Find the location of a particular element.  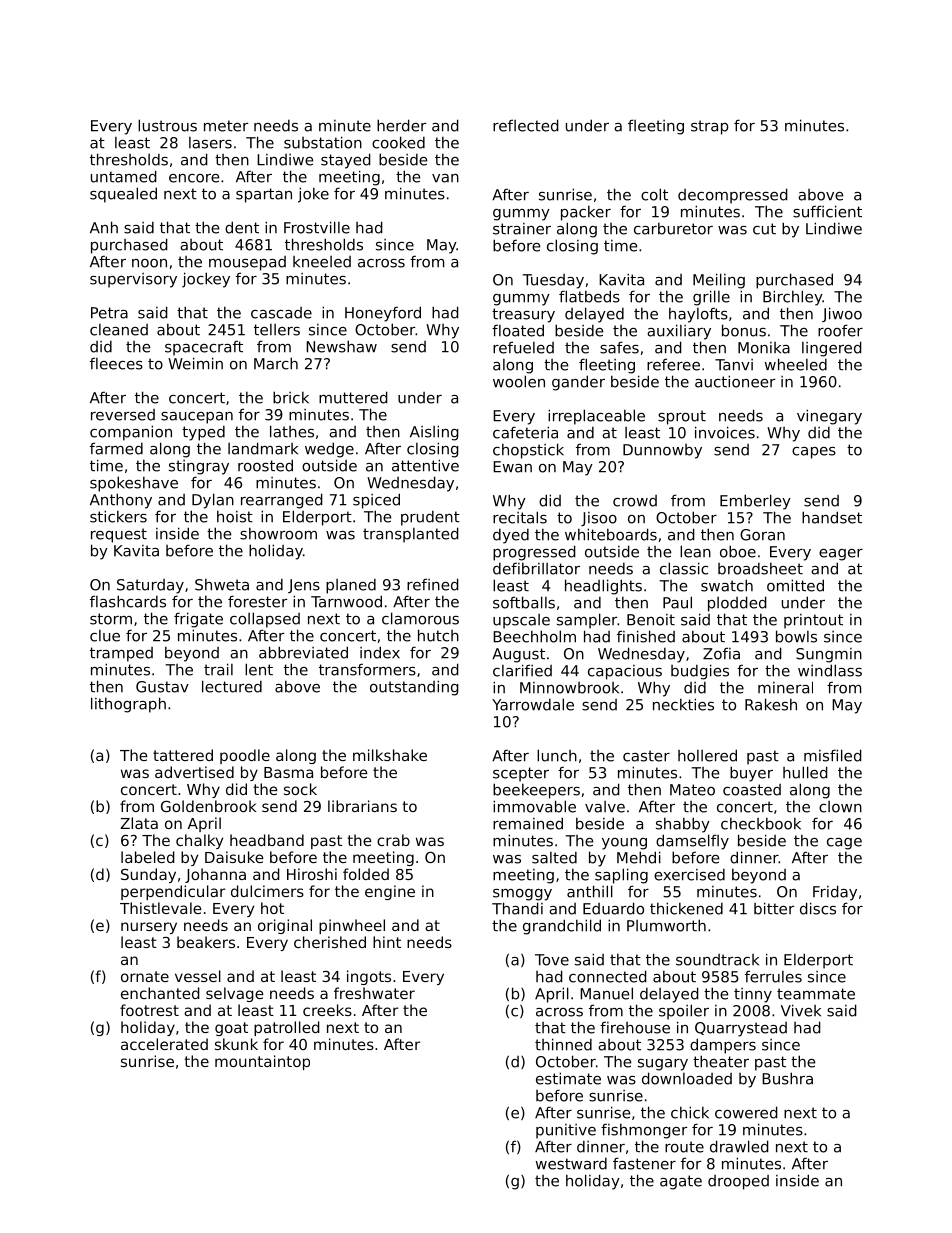

printout is located at coordinates (813, 621).
